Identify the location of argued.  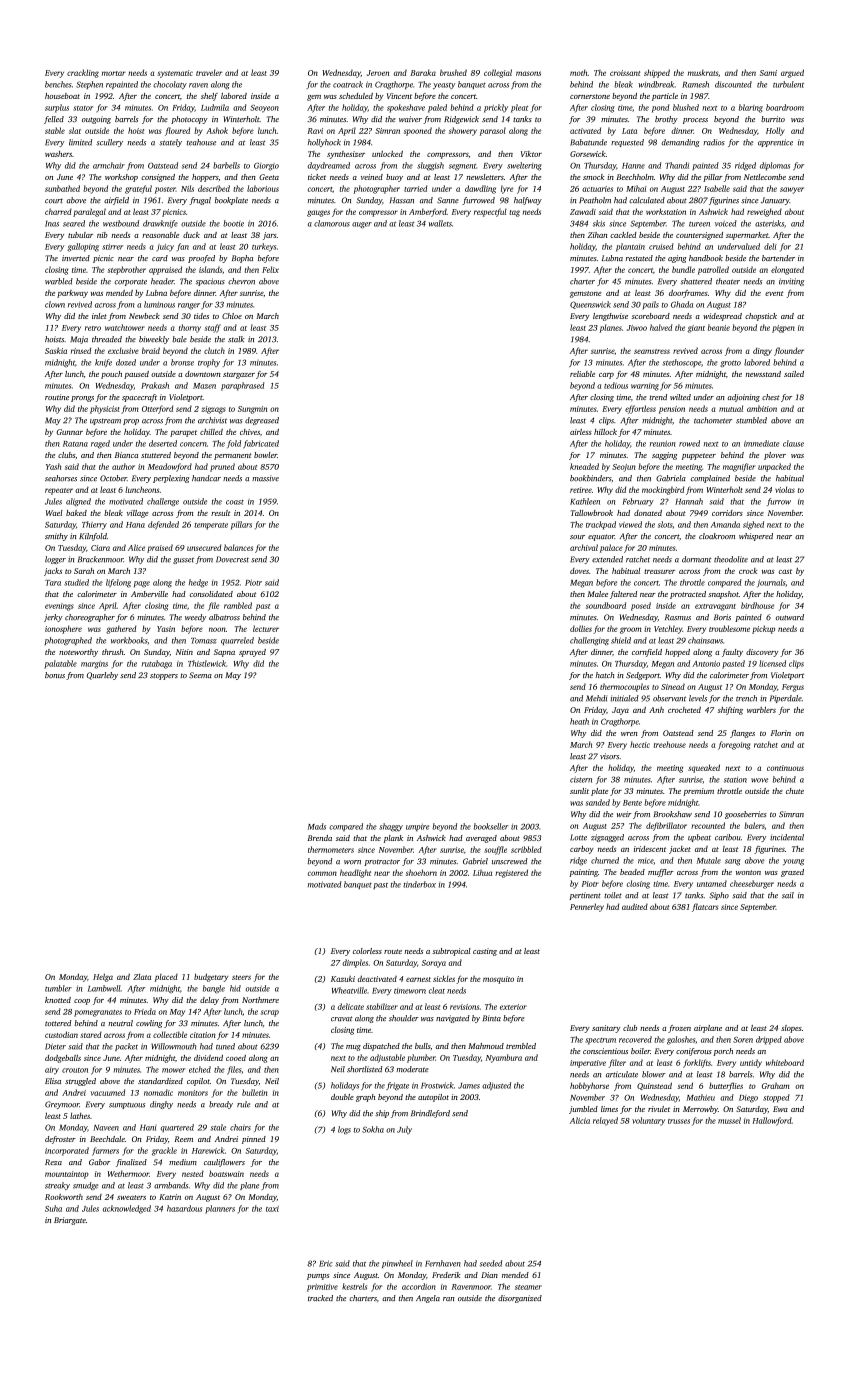
(792, 73).
